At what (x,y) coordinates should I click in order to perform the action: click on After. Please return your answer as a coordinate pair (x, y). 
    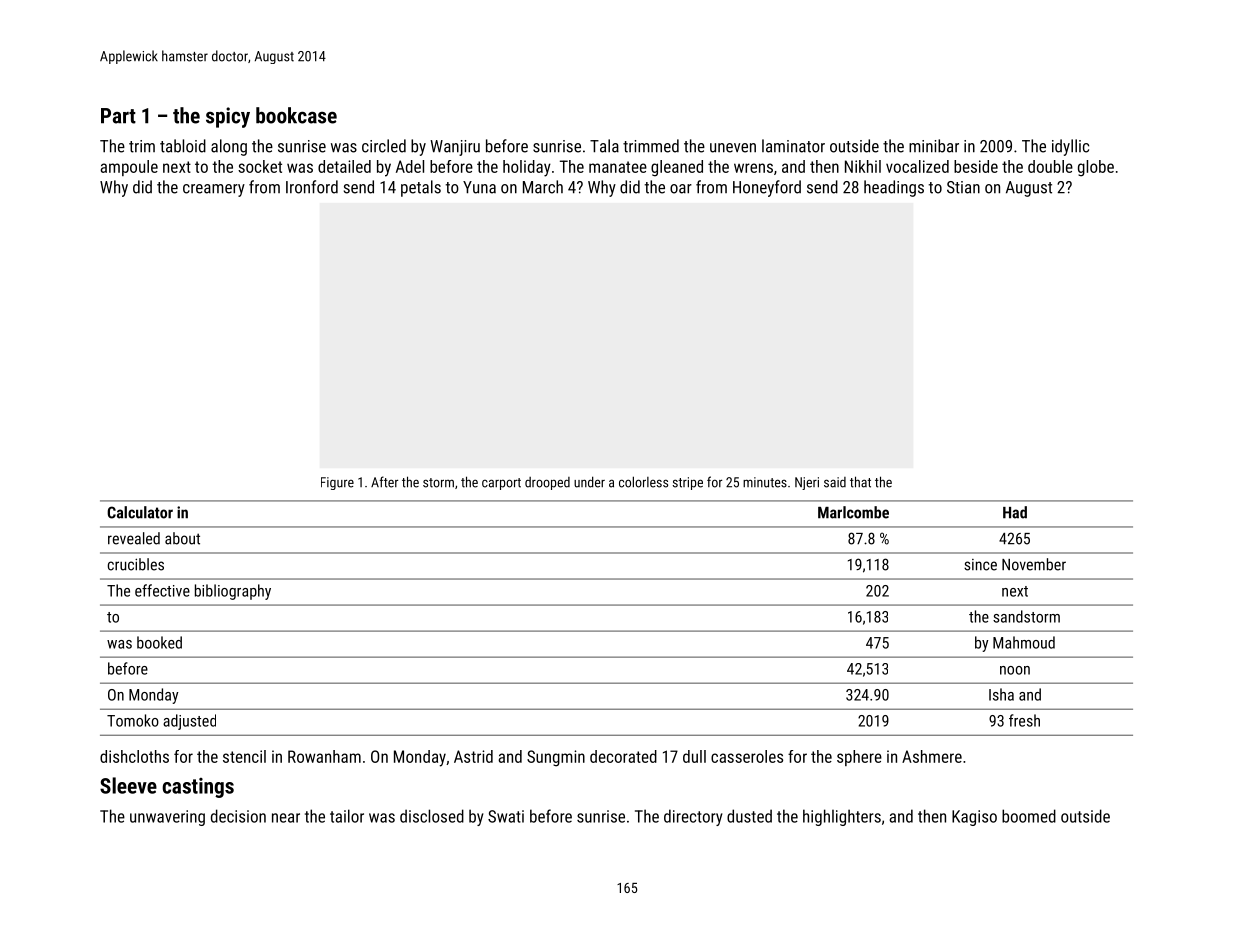
    Looking at the image, I should click on (384, 482).
